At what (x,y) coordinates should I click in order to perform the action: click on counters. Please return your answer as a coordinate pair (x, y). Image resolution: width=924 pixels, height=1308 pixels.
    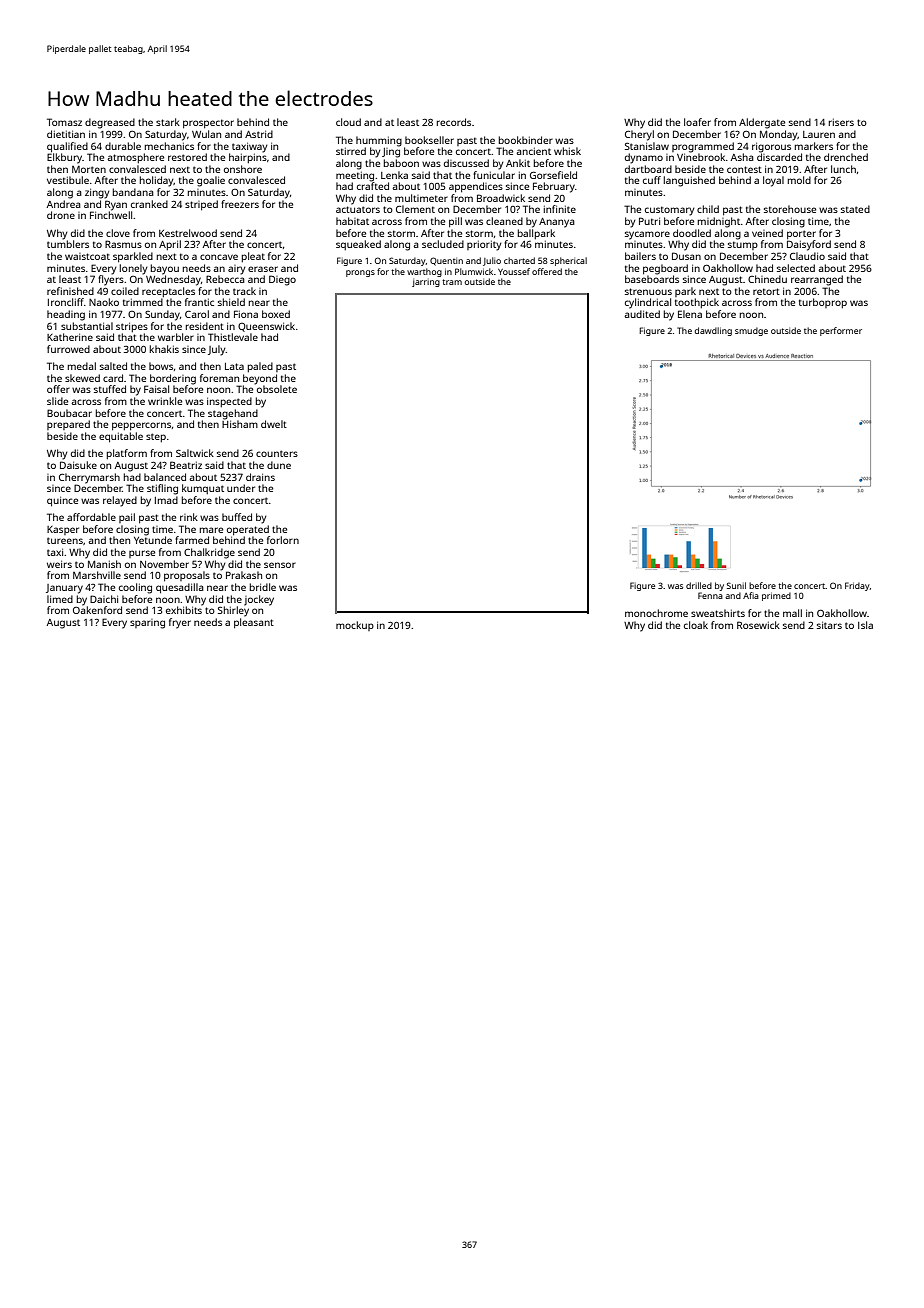
    Looking at the image, I should click on (277, 453).
